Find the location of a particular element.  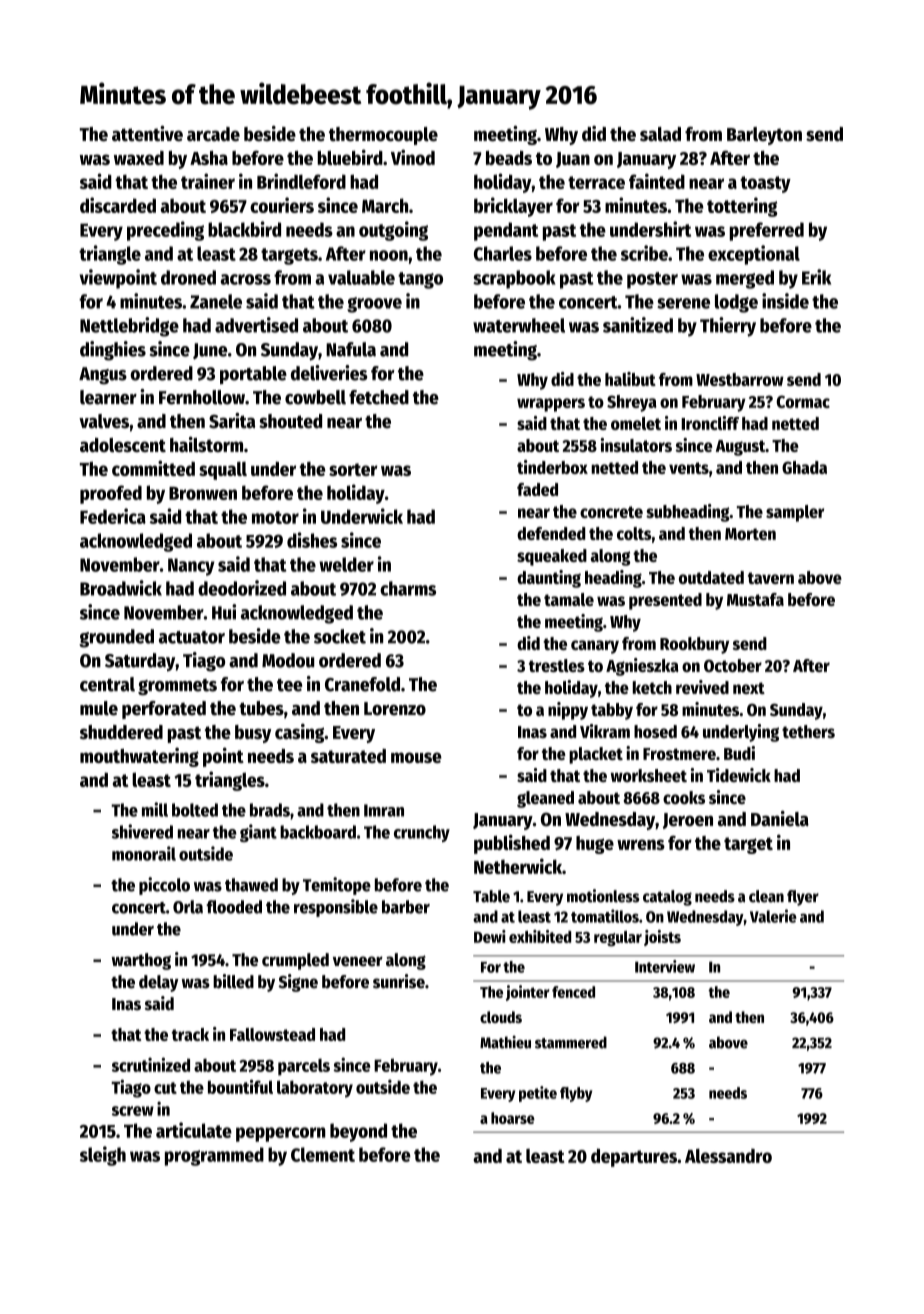

crunchy is located at coordinates (422, 833).
